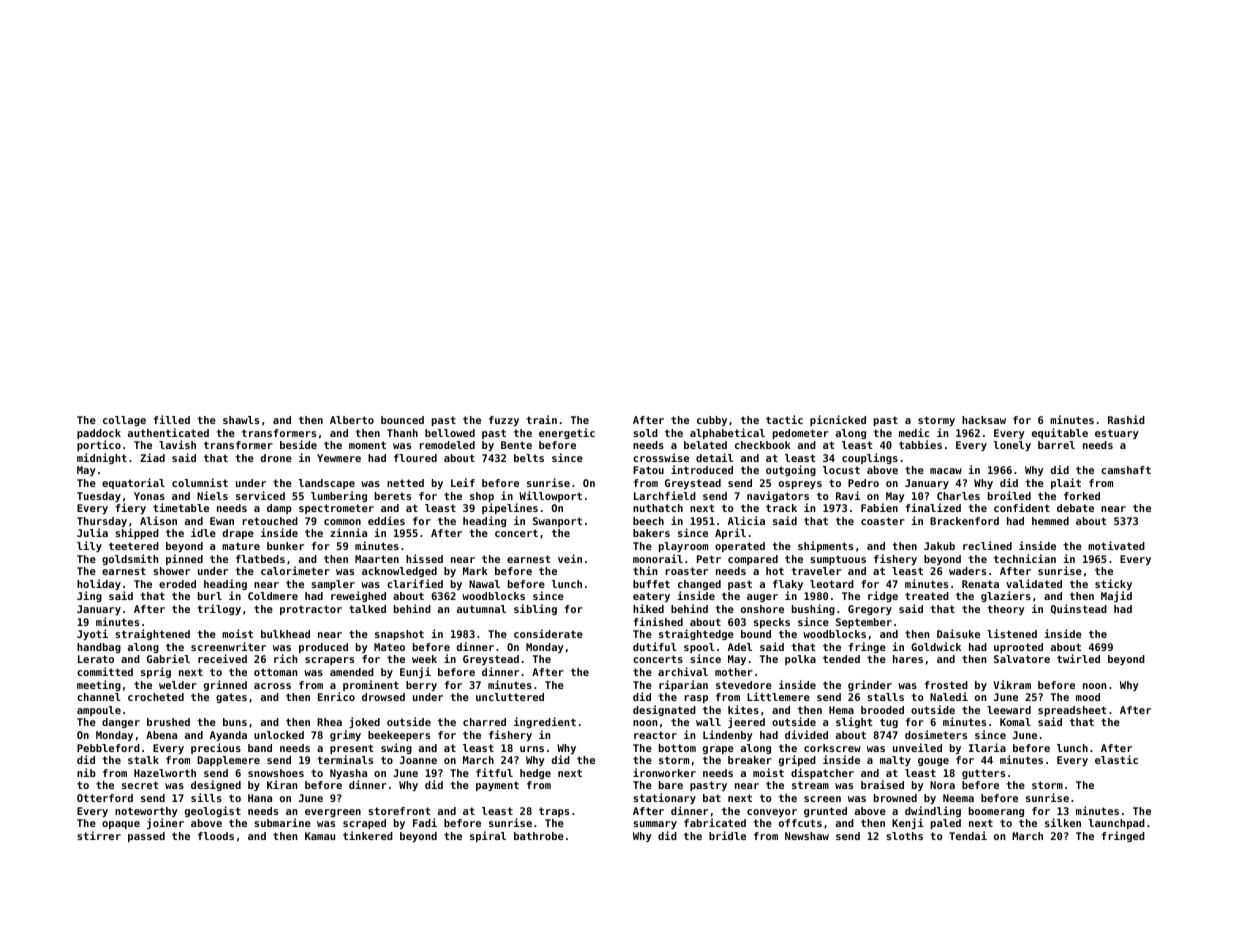  I want to click on Coldmere, so click(273, 596).
